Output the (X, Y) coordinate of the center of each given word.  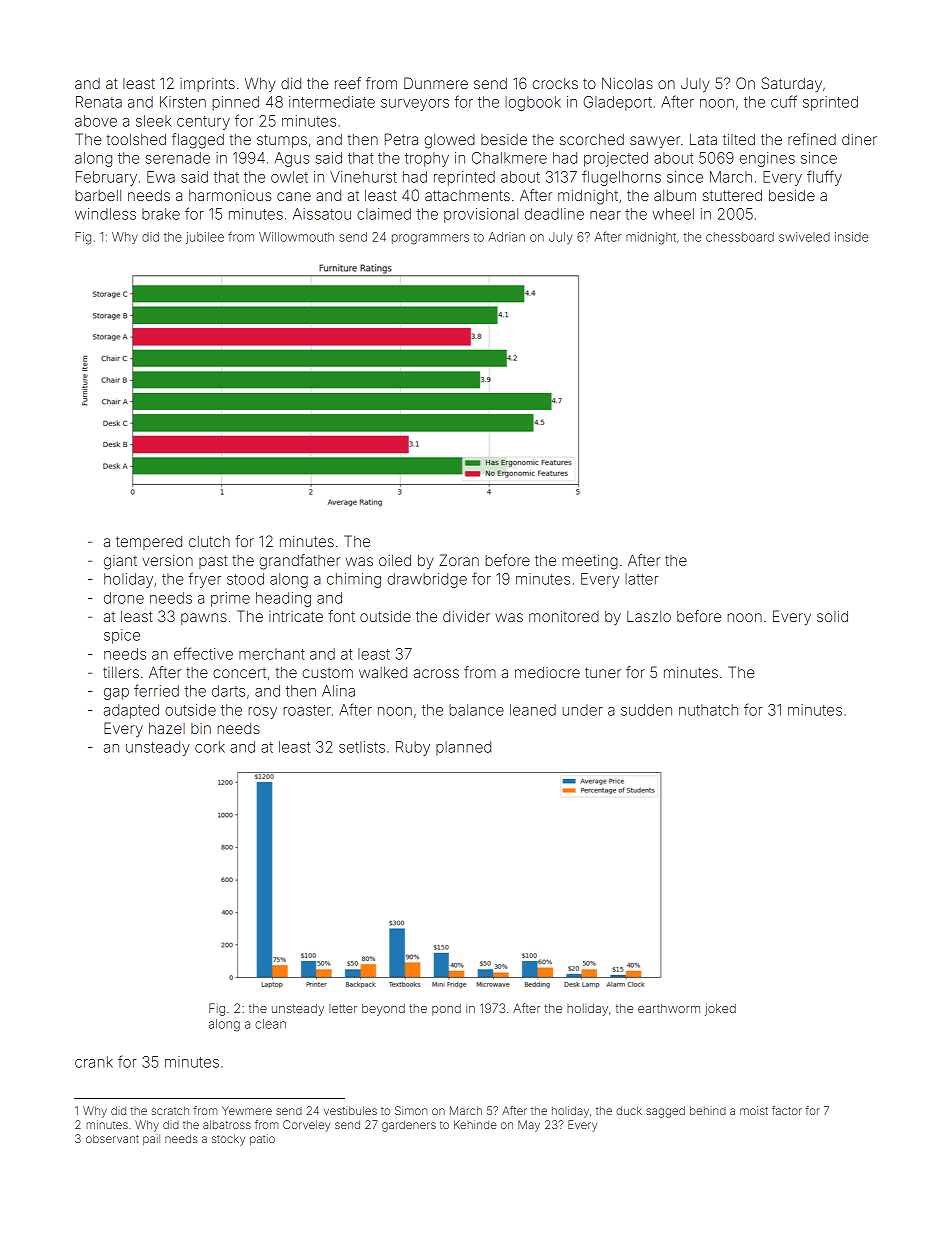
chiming (354, 580)
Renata (99, 102)
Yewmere (247, 1110)
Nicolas (627, 83)
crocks (555, 83)
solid (832, 616)
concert (239, 673)
